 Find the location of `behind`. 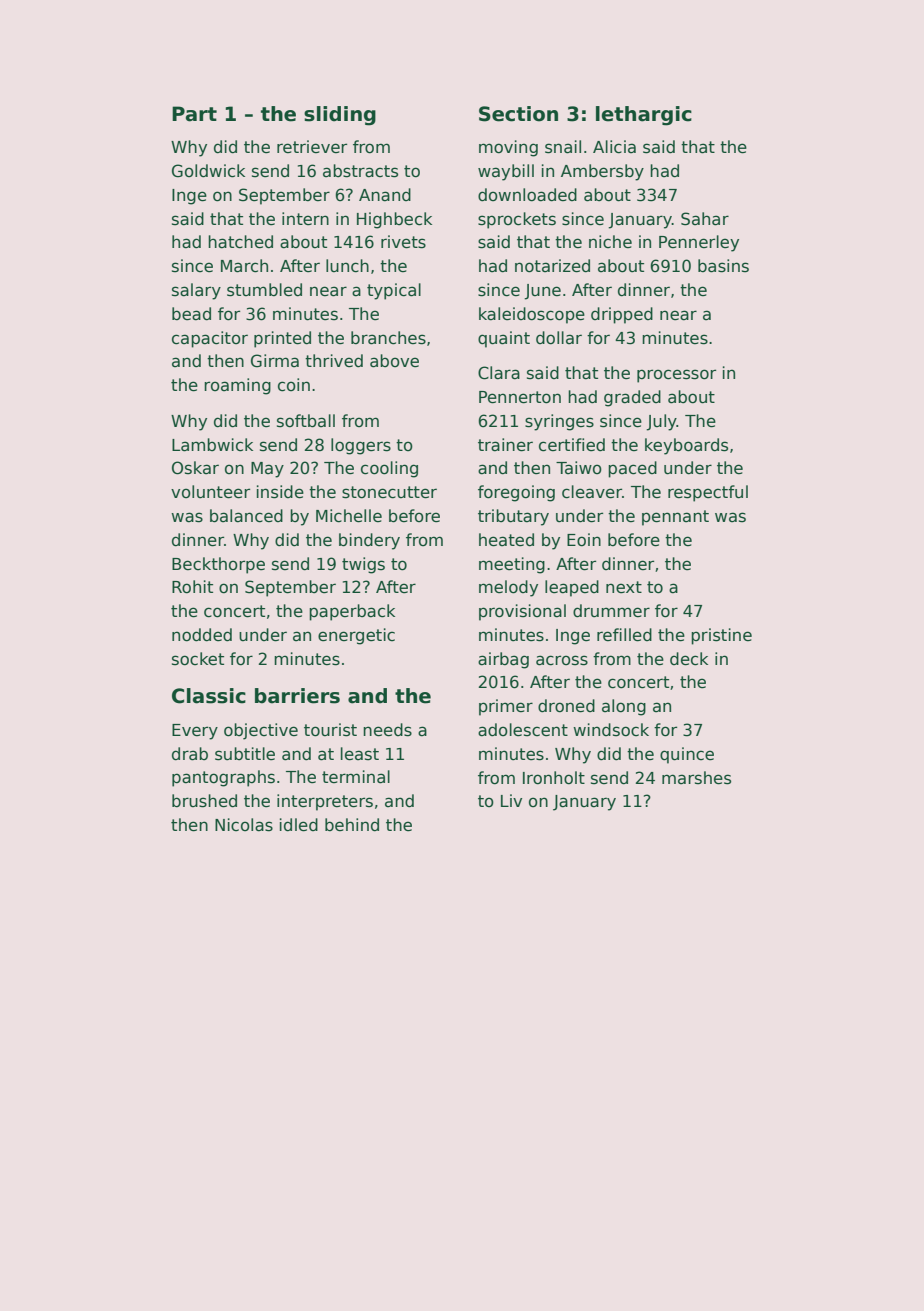

behind is located at coordinates (352, 825).
